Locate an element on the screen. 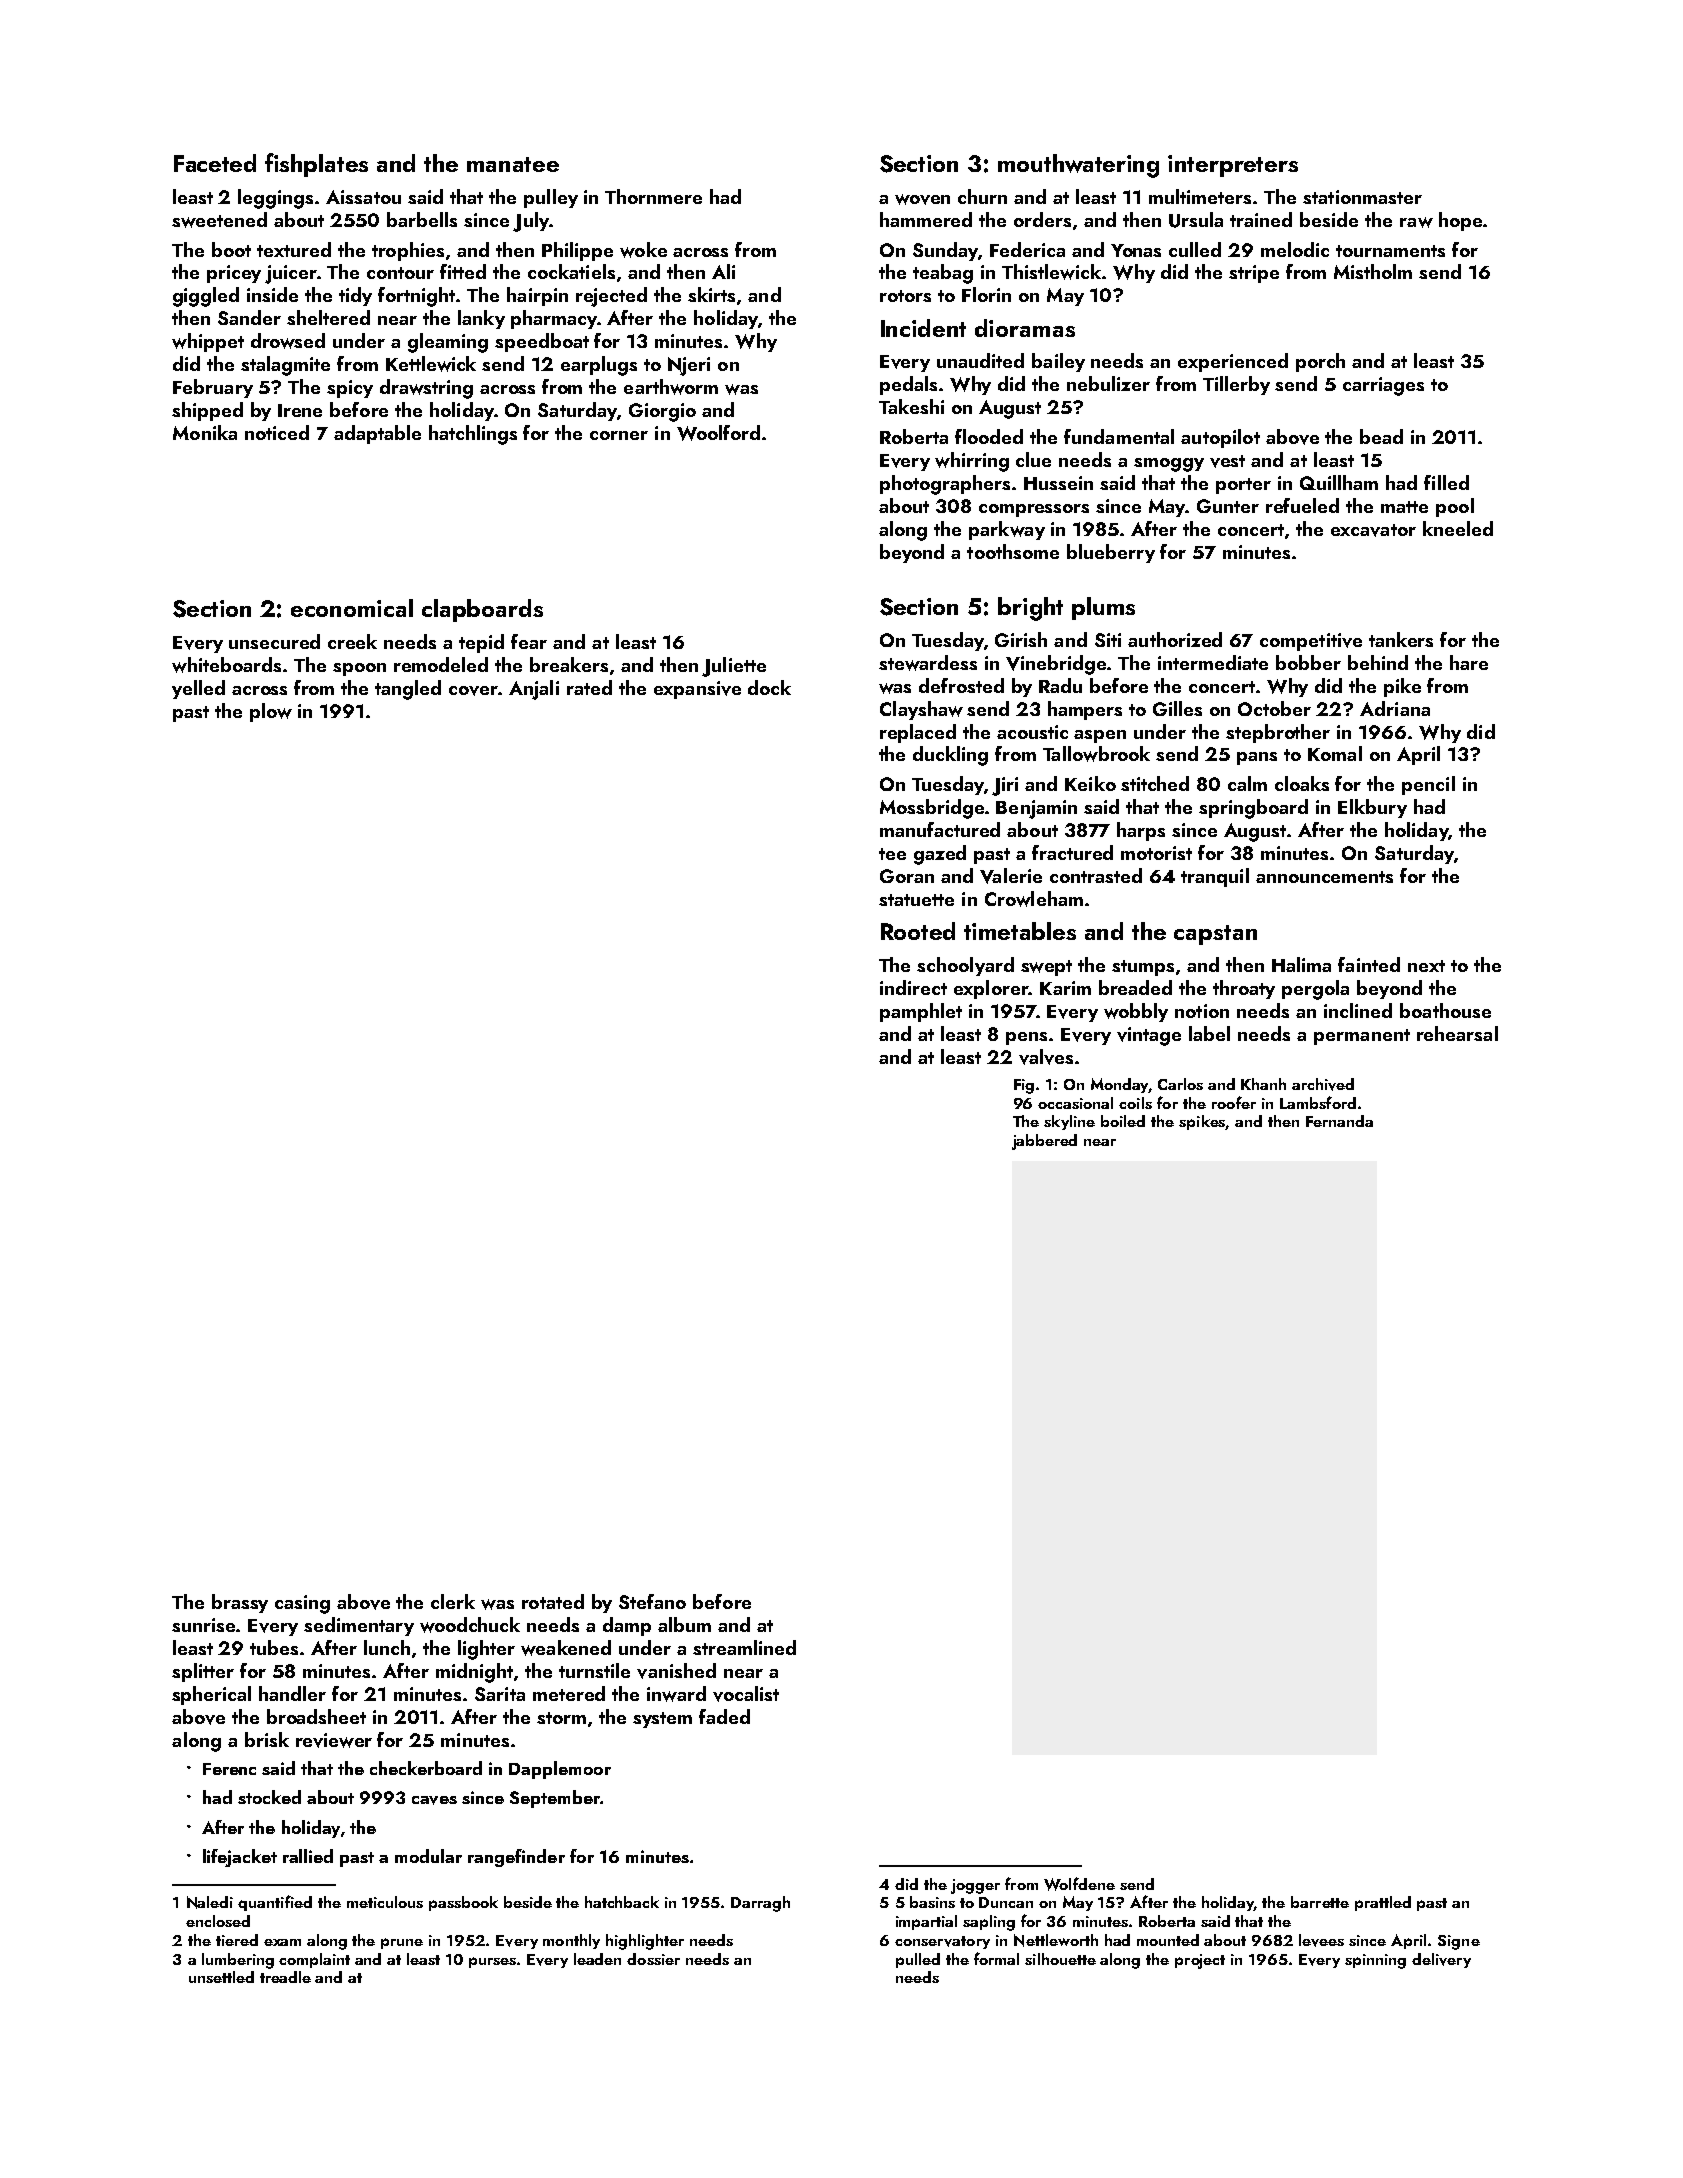 The image size is (1683, 2178). brassy is located at coordinates (240, 1603).
